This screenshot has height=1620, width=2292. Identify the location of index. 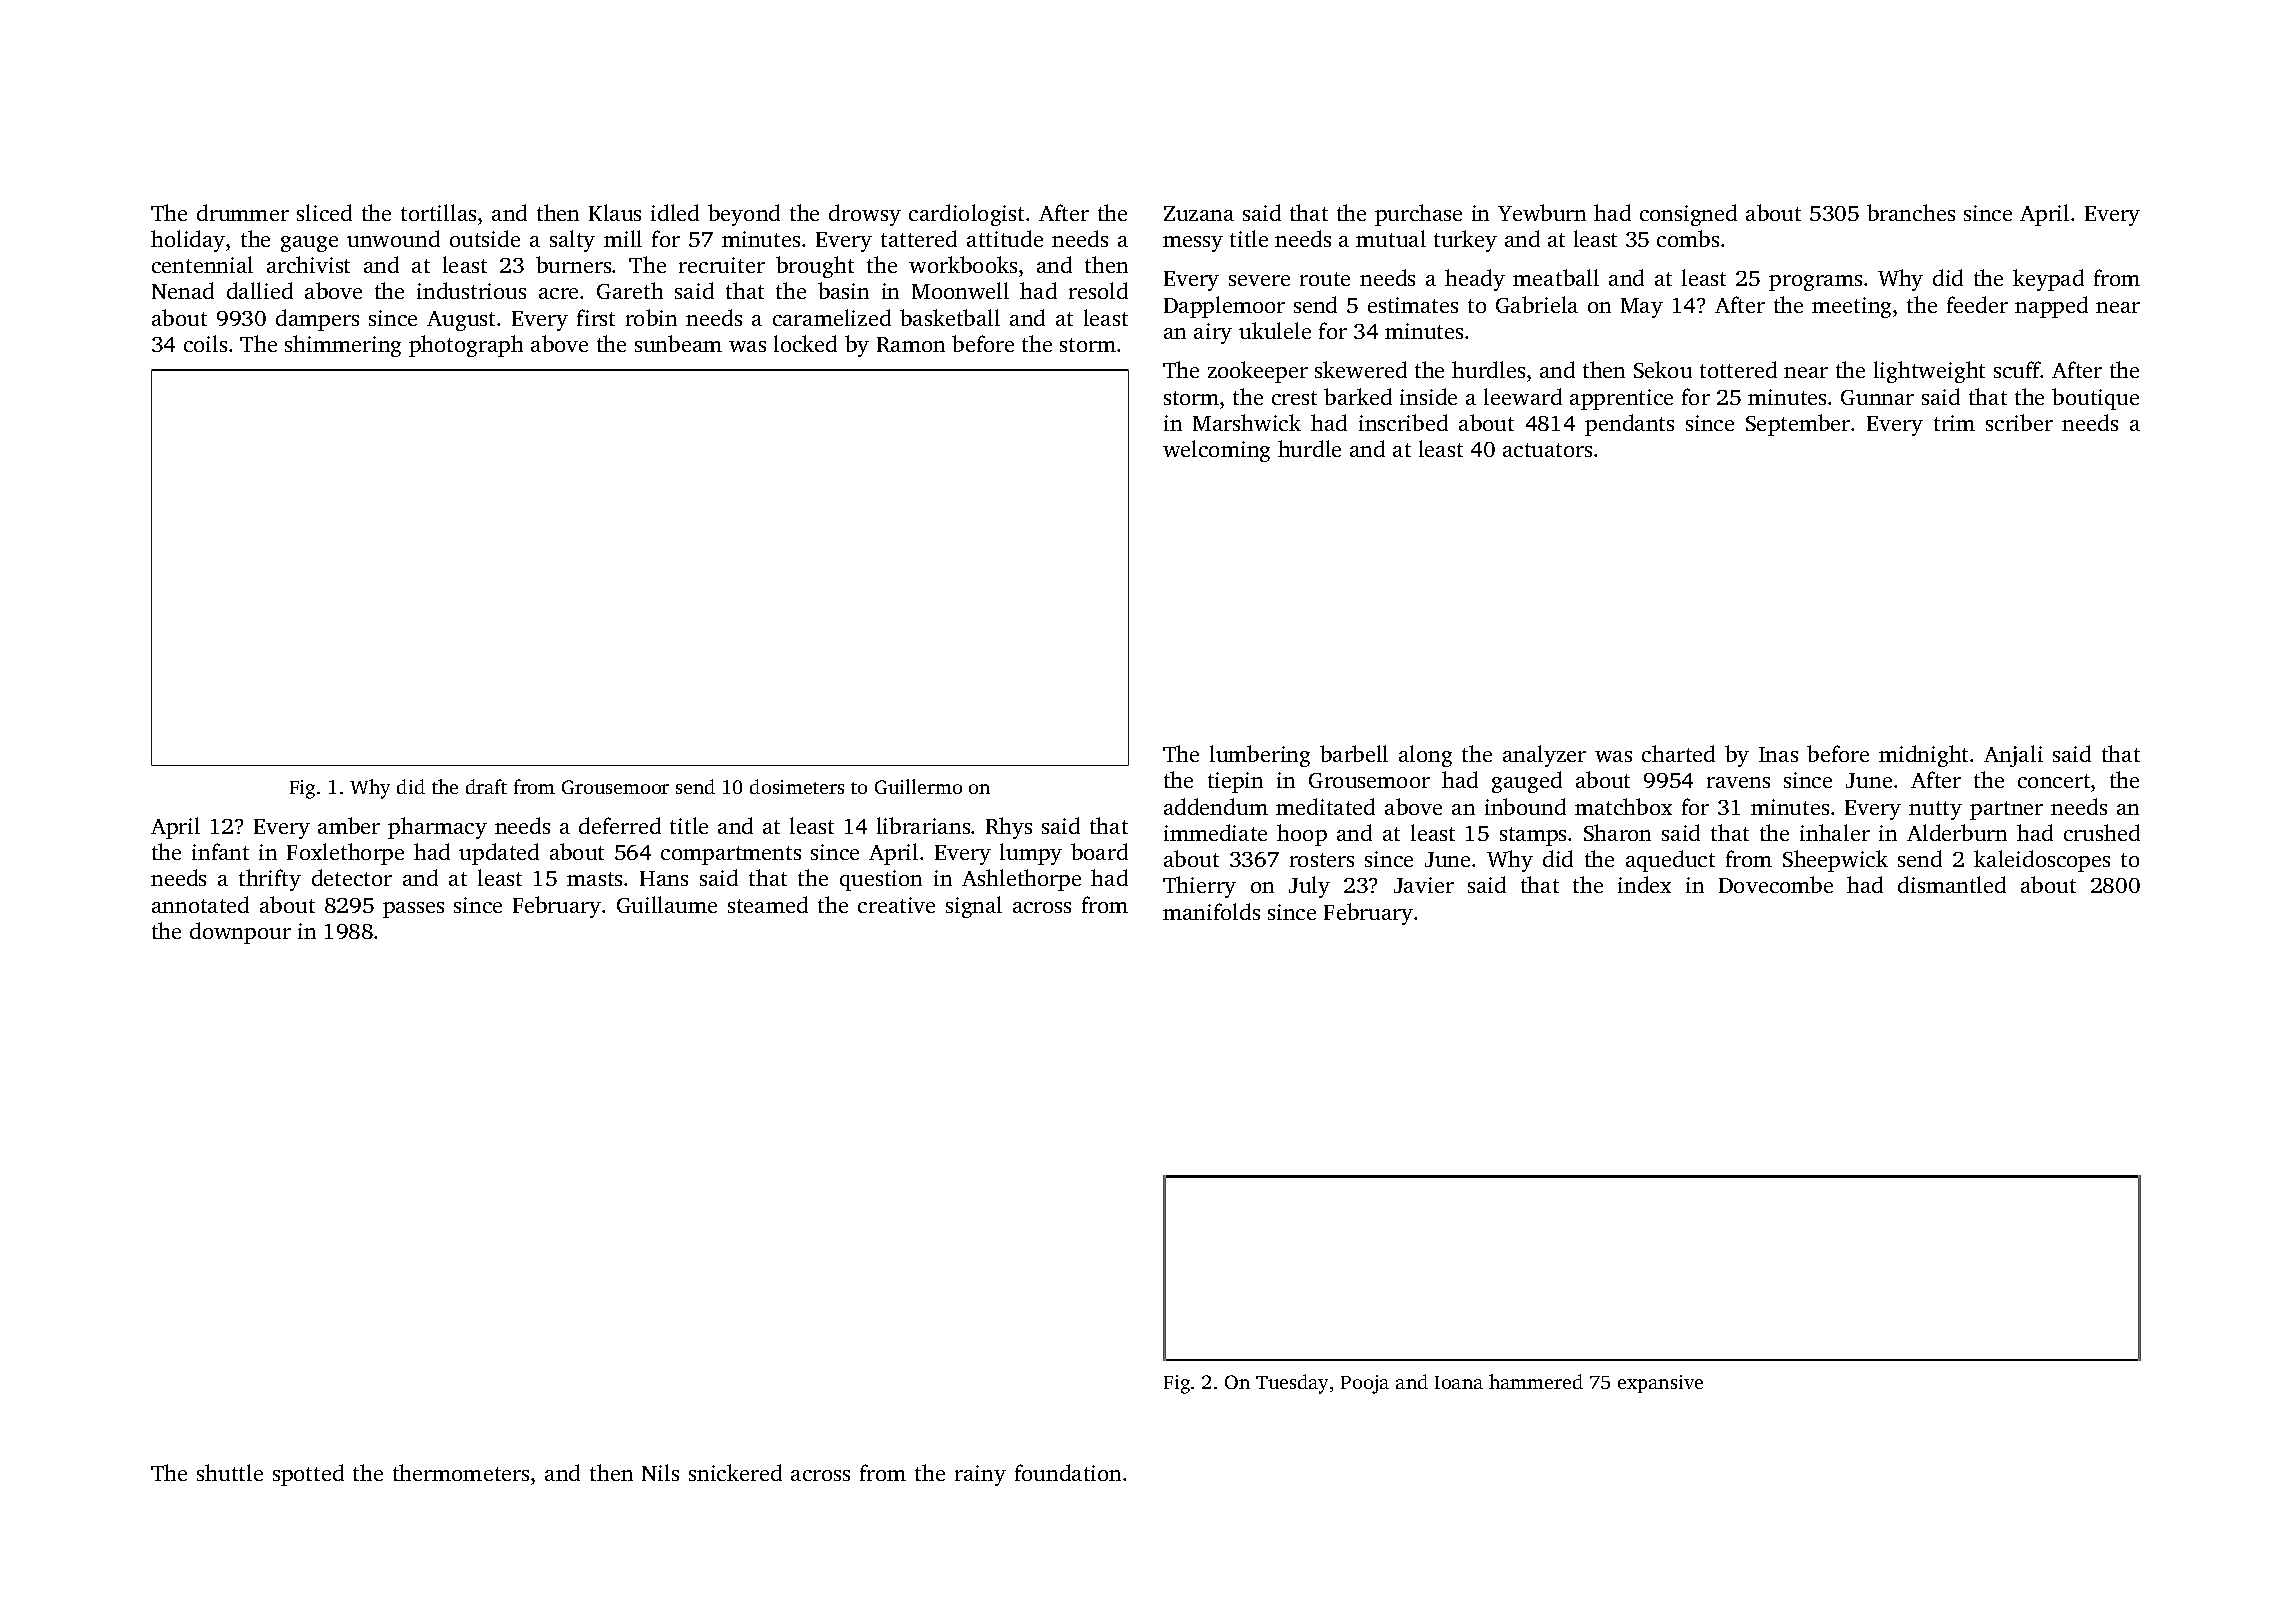
(1644, 884).
